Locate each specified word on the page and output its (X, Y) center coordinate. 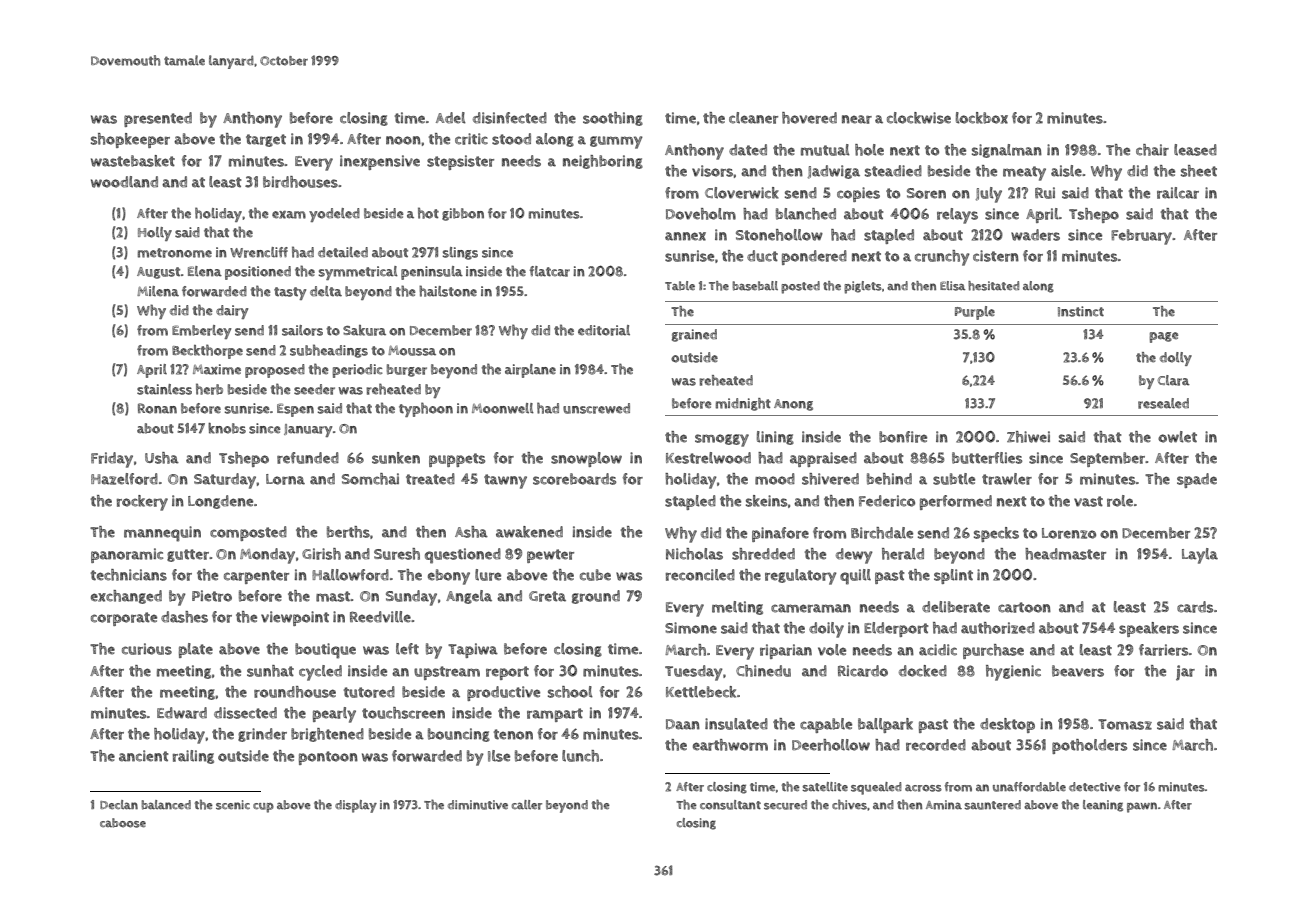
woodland (124, 182)
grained (694, 335)
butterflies (987, 458)
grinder (262, 735)
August (158, 273)
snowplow (586, 459)
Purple (975, 313)
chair (1152, 150)
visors (712, 171)
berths (348, 532)
